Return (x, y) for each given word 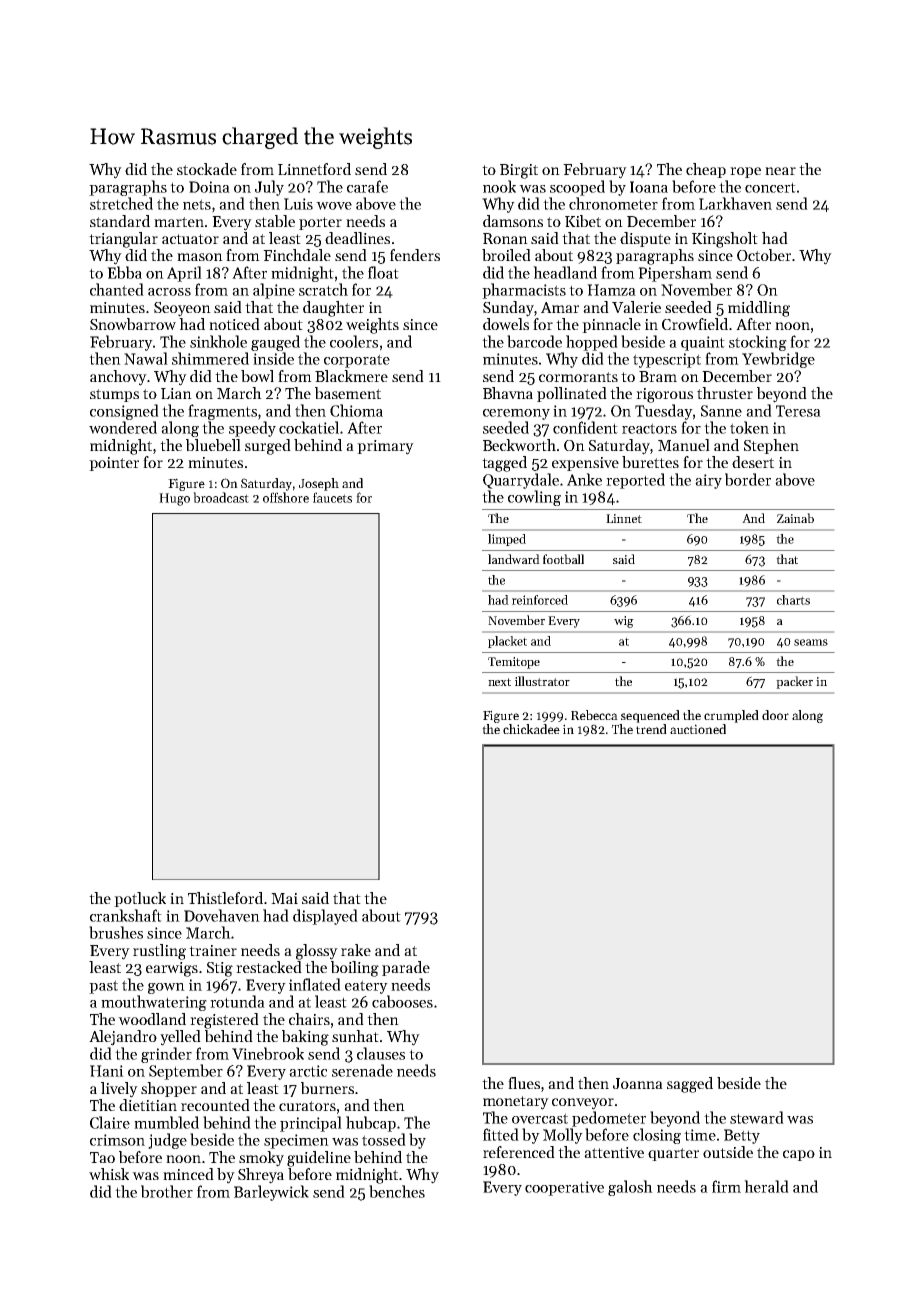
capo (799, 1155)
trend (651, 729)
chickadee (531, 729)
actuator (190, 239)
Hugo (174, 499)
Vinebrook (268, 1053)
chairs (309, 1019)
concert (770, 187)
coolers (354, 341)
